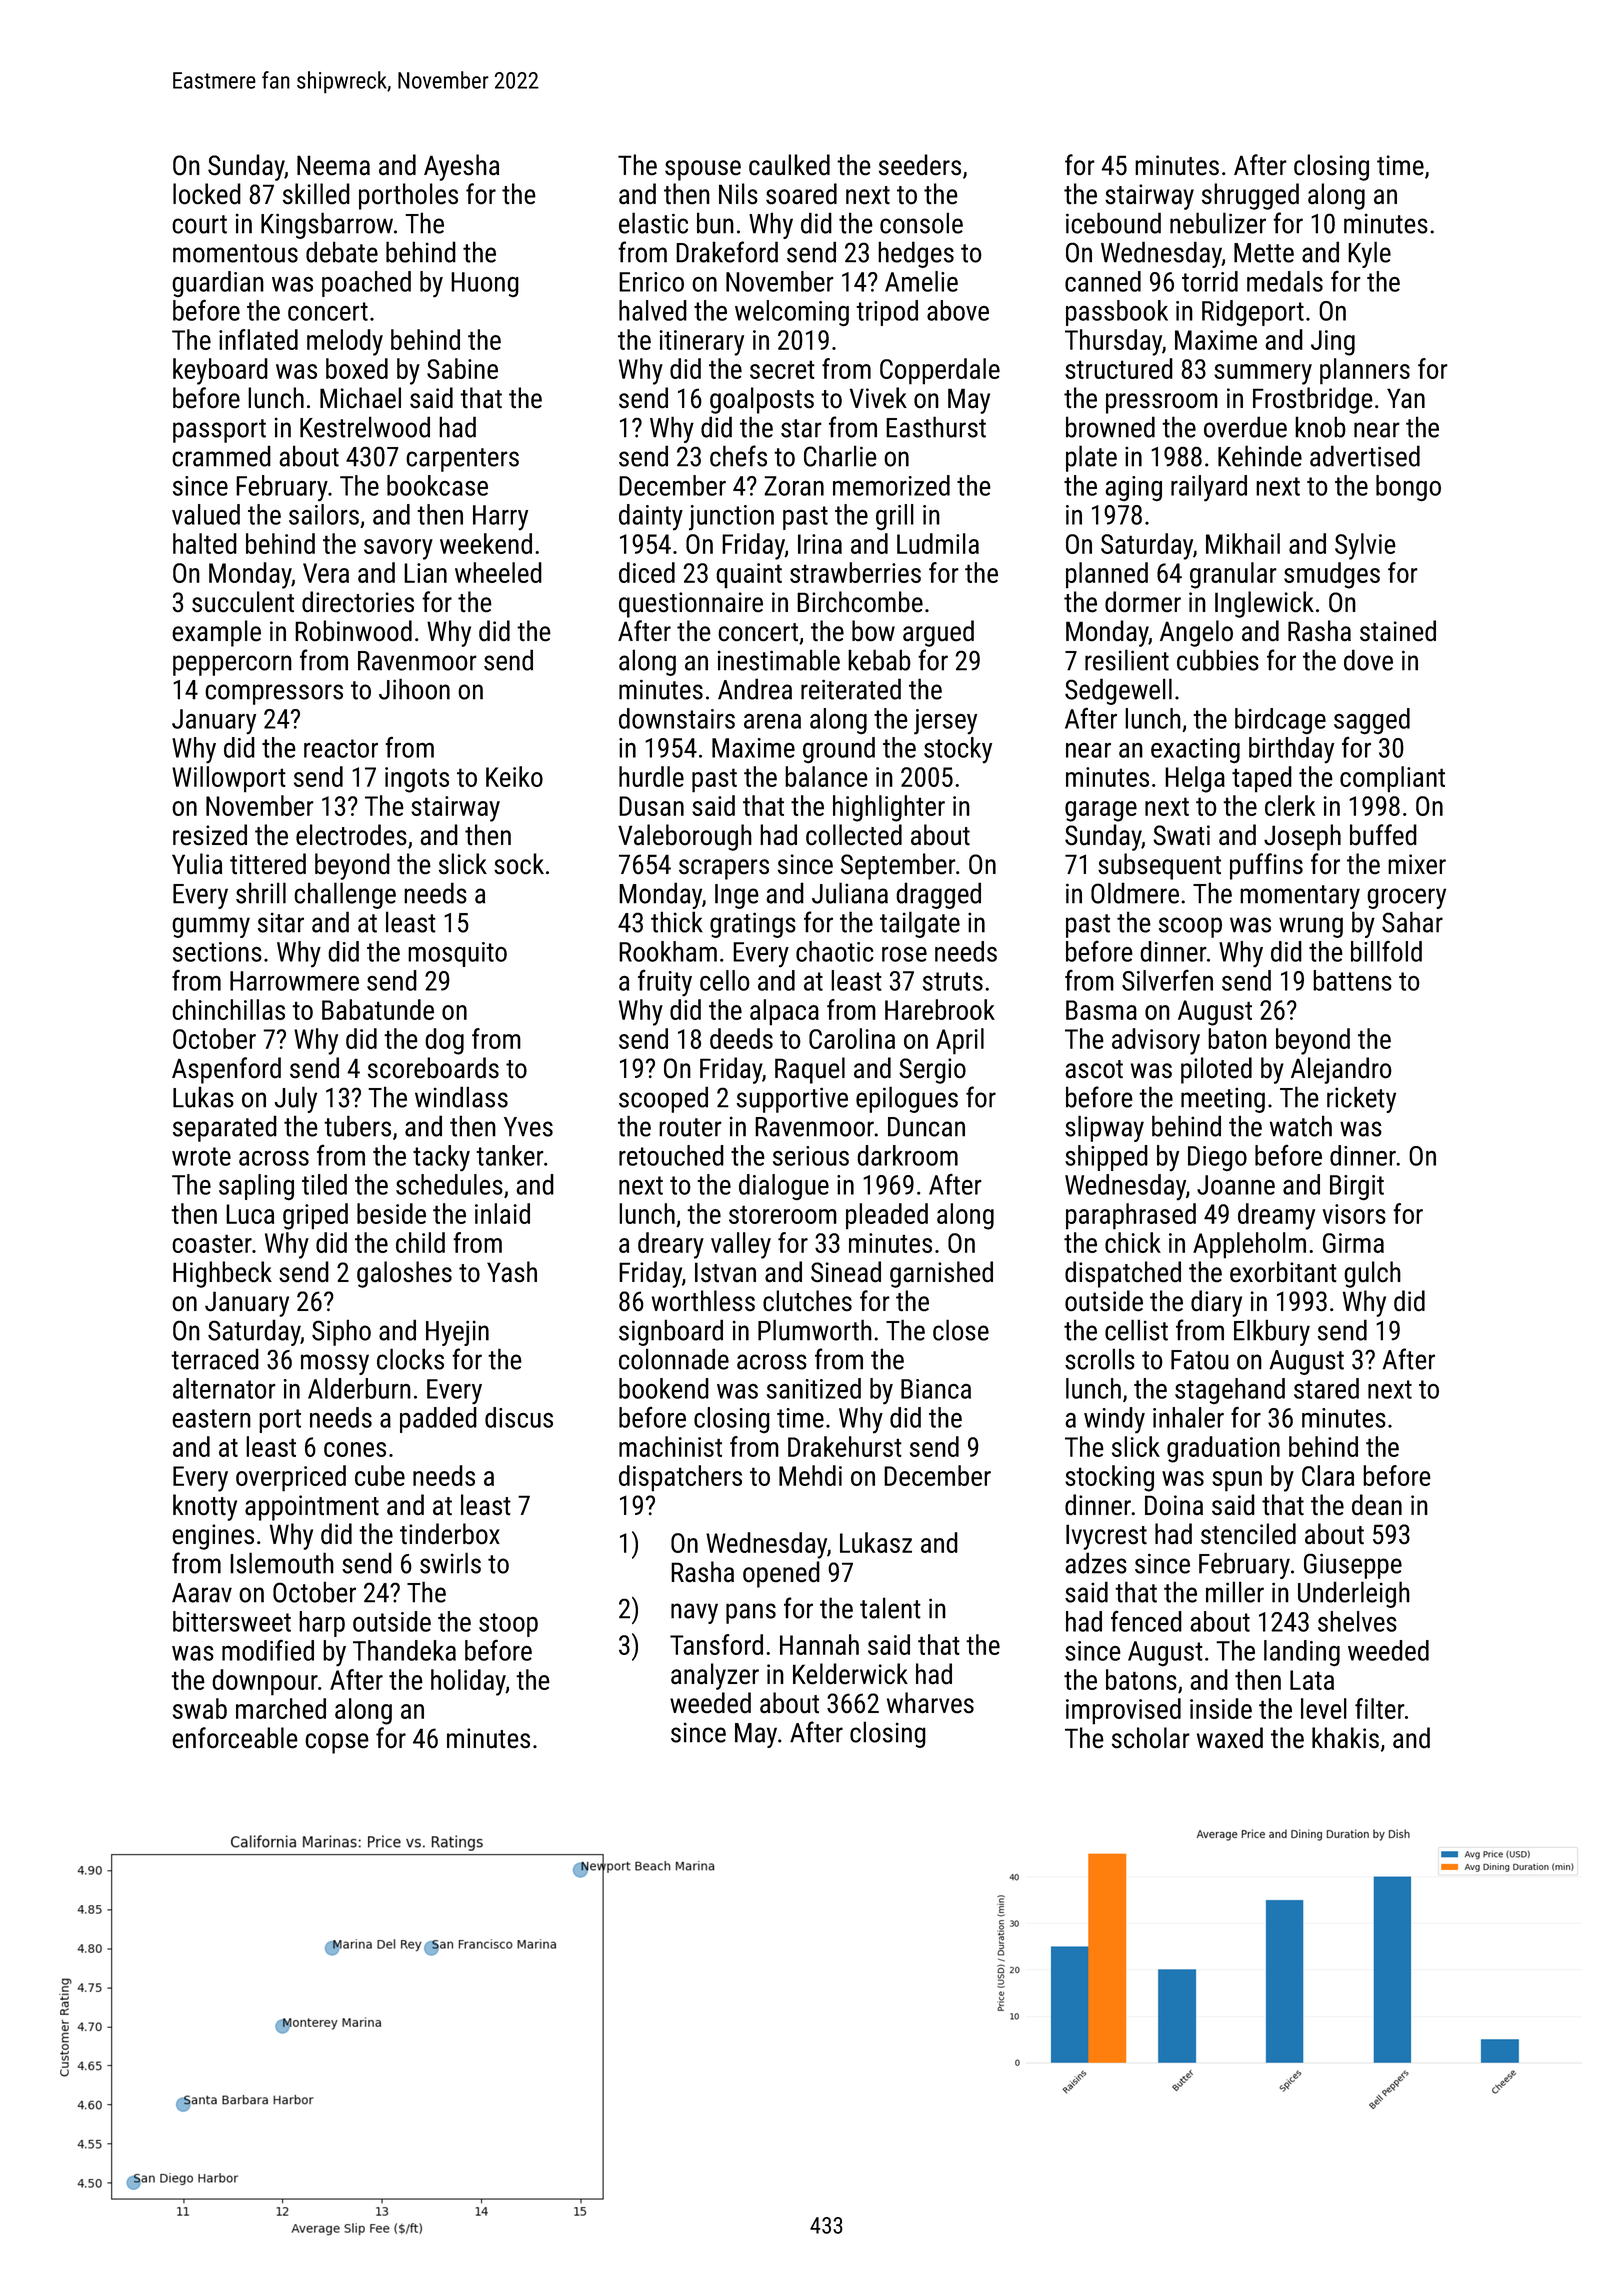  Describe the element at coordinates (878, 397) in the screenshot. I see `Vivek` at that location.
